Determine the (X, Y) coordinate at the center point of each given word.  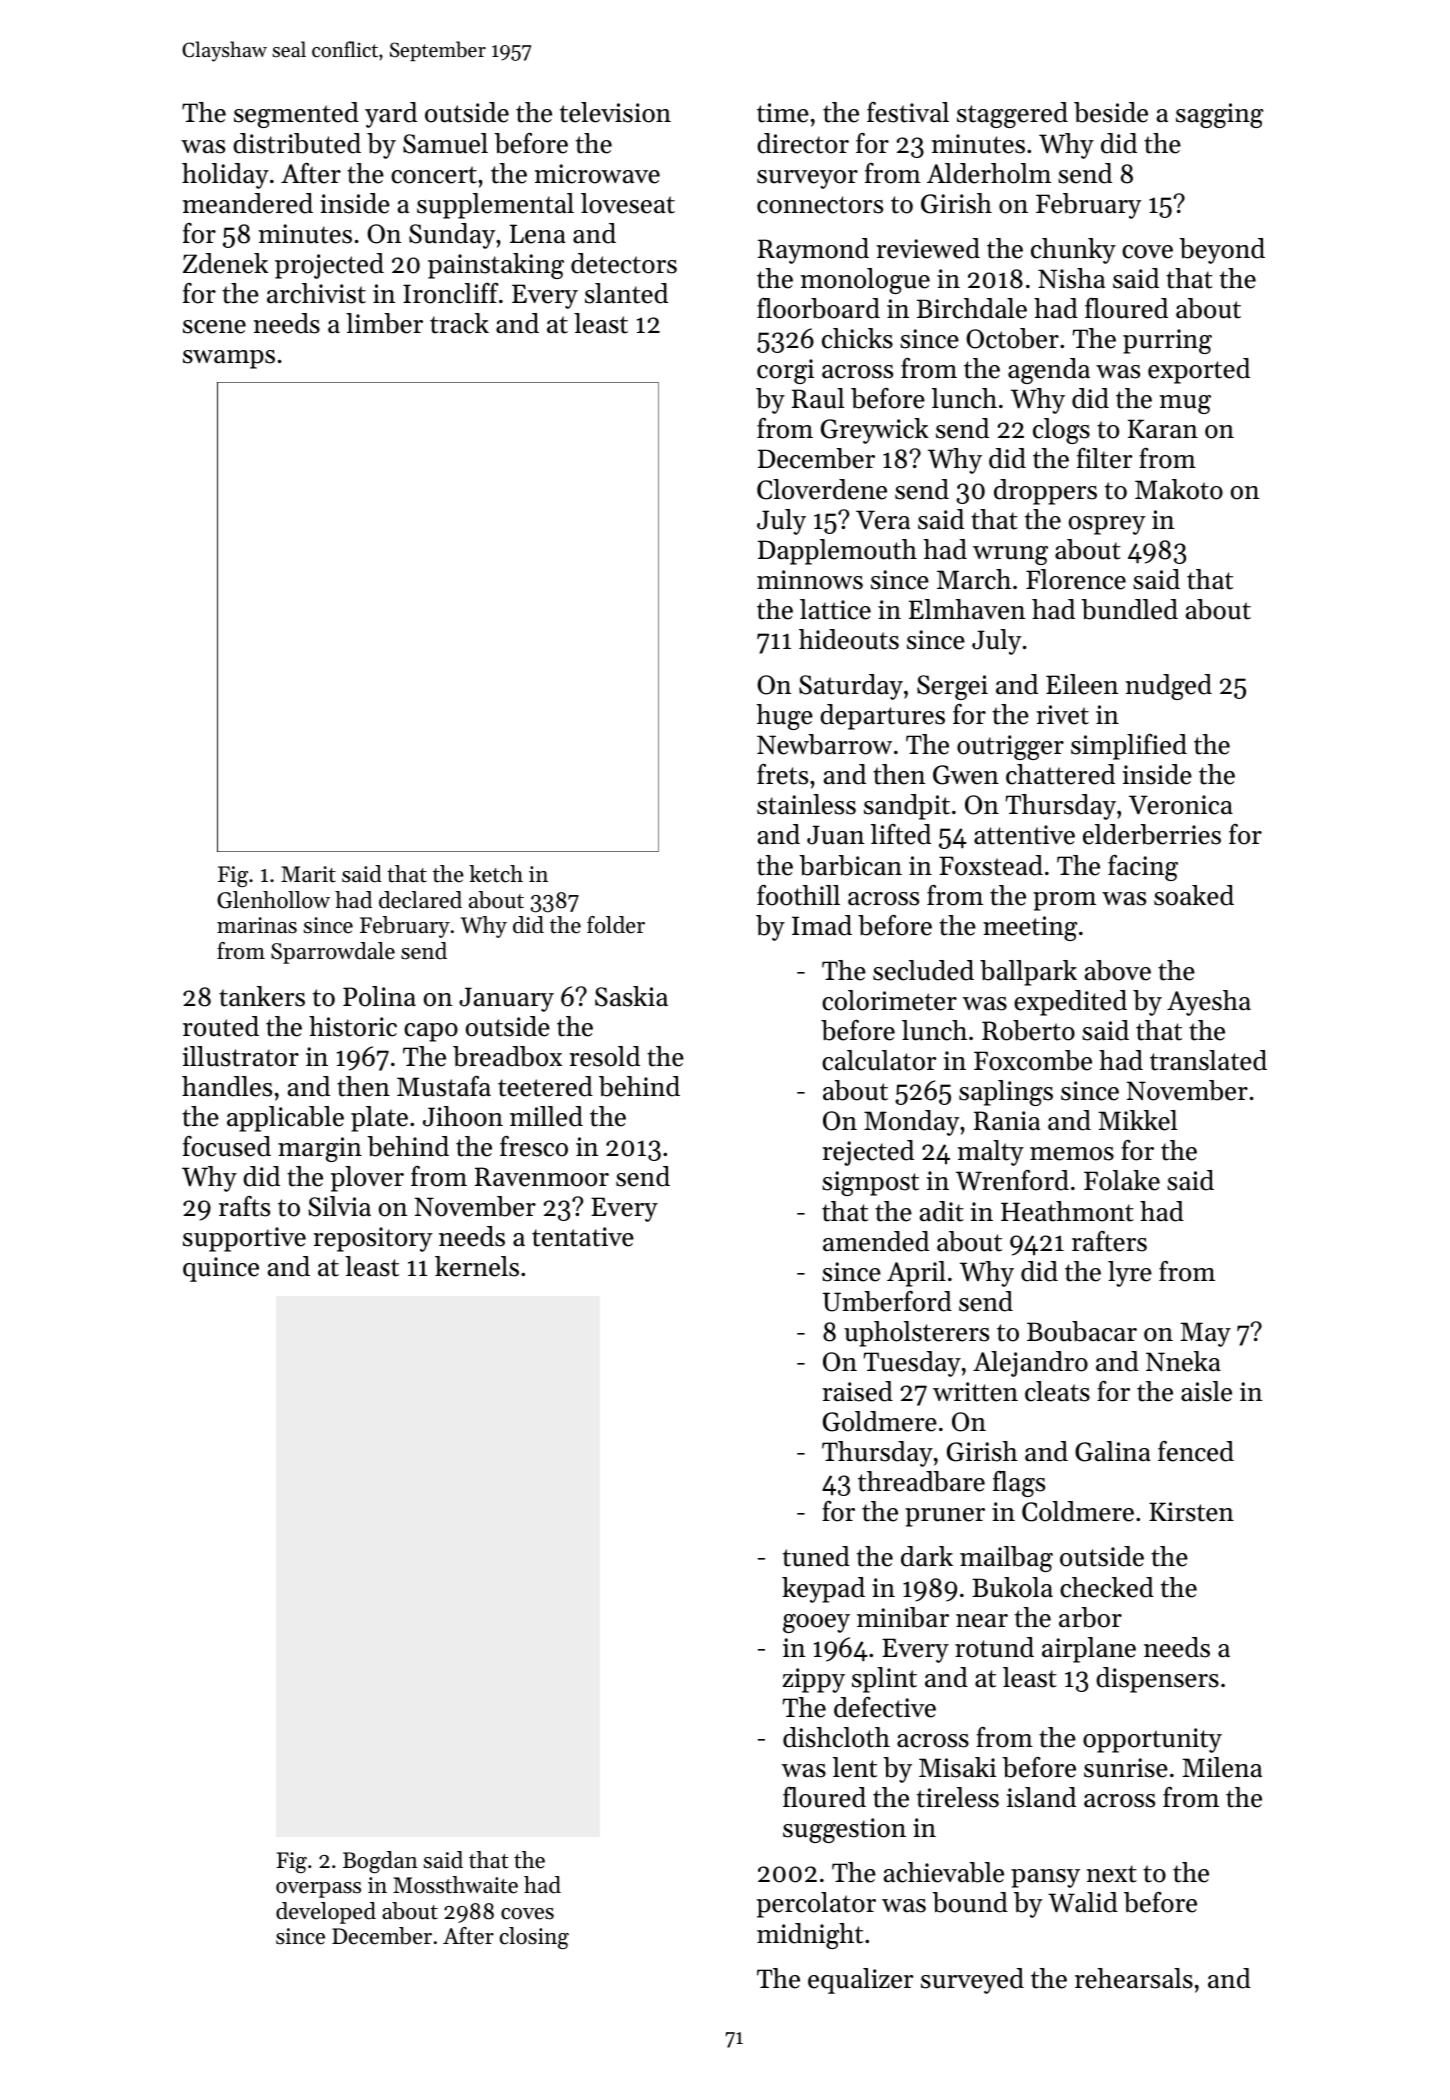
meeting (1030, 928)
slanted (626, 293)
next (1112, 1874)
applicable (285, 1119)
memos (1072, 1154)
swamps (229, 359)
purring (1167, 341)
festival (908, 112)
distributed (297, 143)
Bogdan (380, 1862)
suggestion (844, 1830)
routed (221, 1026)
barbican (850, 865)
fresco (534, 1146)
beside (1111, 112)
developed (326, 1913)
